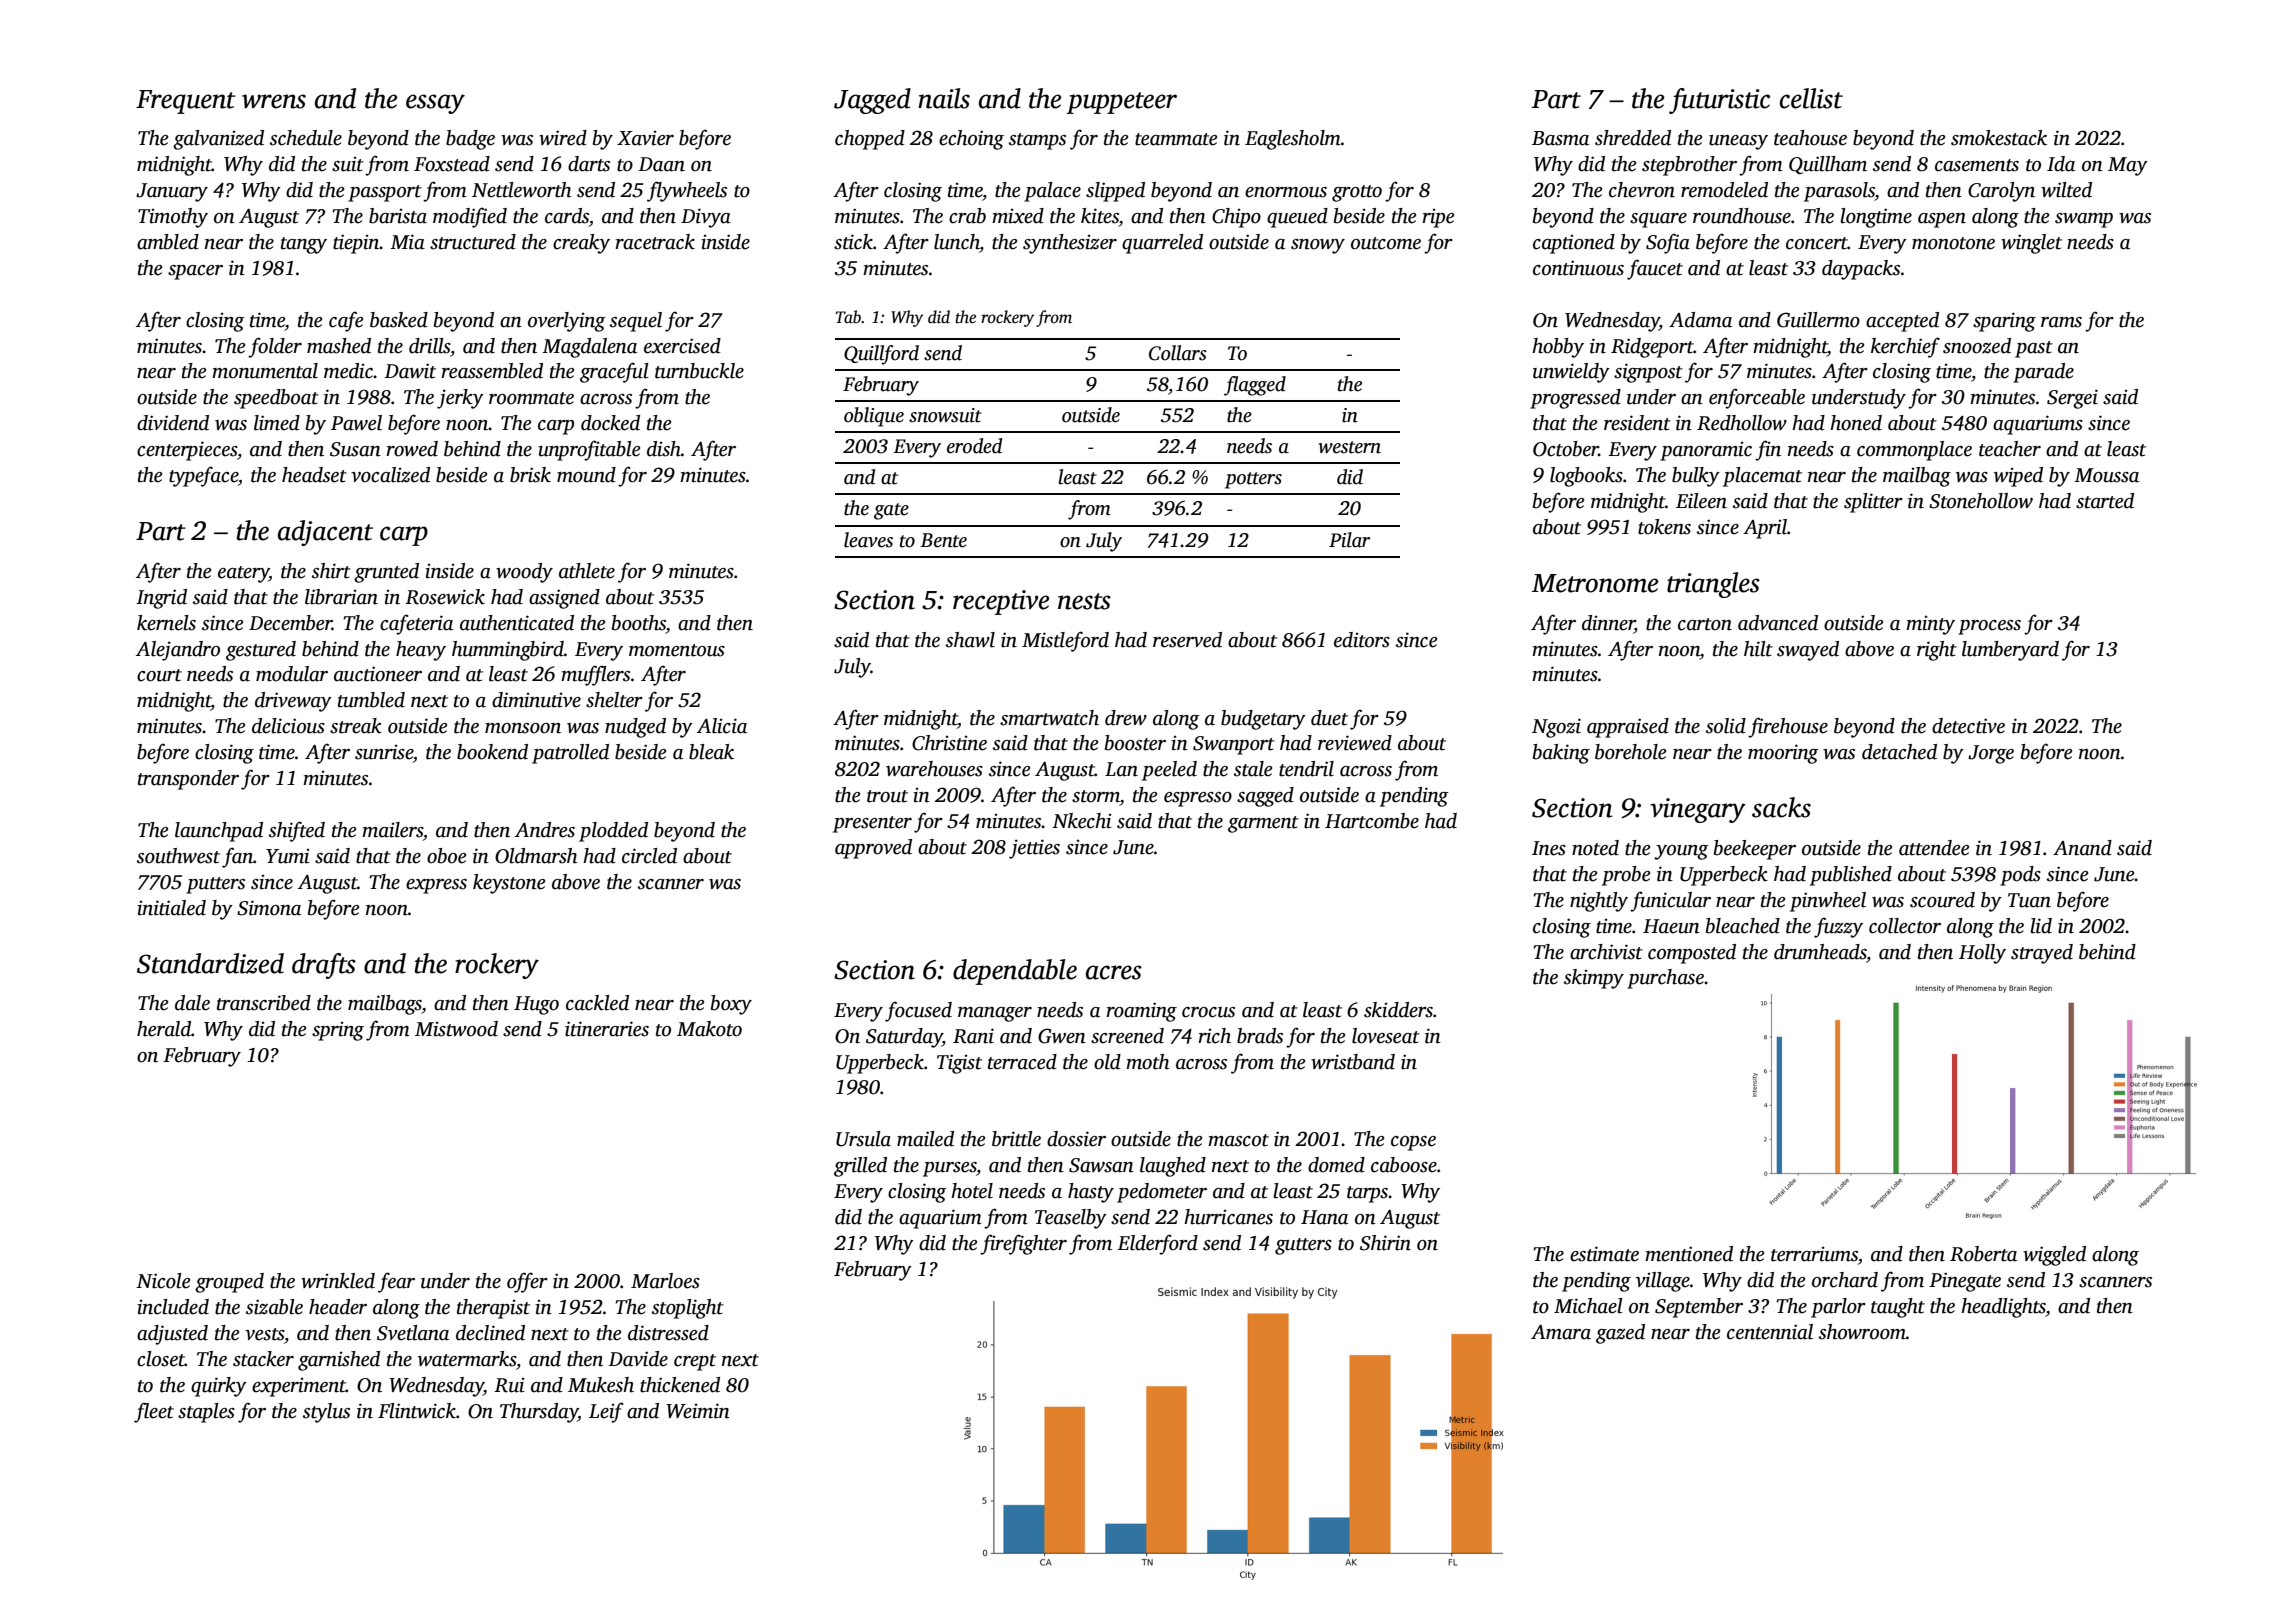  Describe the element at coordinates (1121, 103) in the screenshot. I see `puppeteer` at that location.
